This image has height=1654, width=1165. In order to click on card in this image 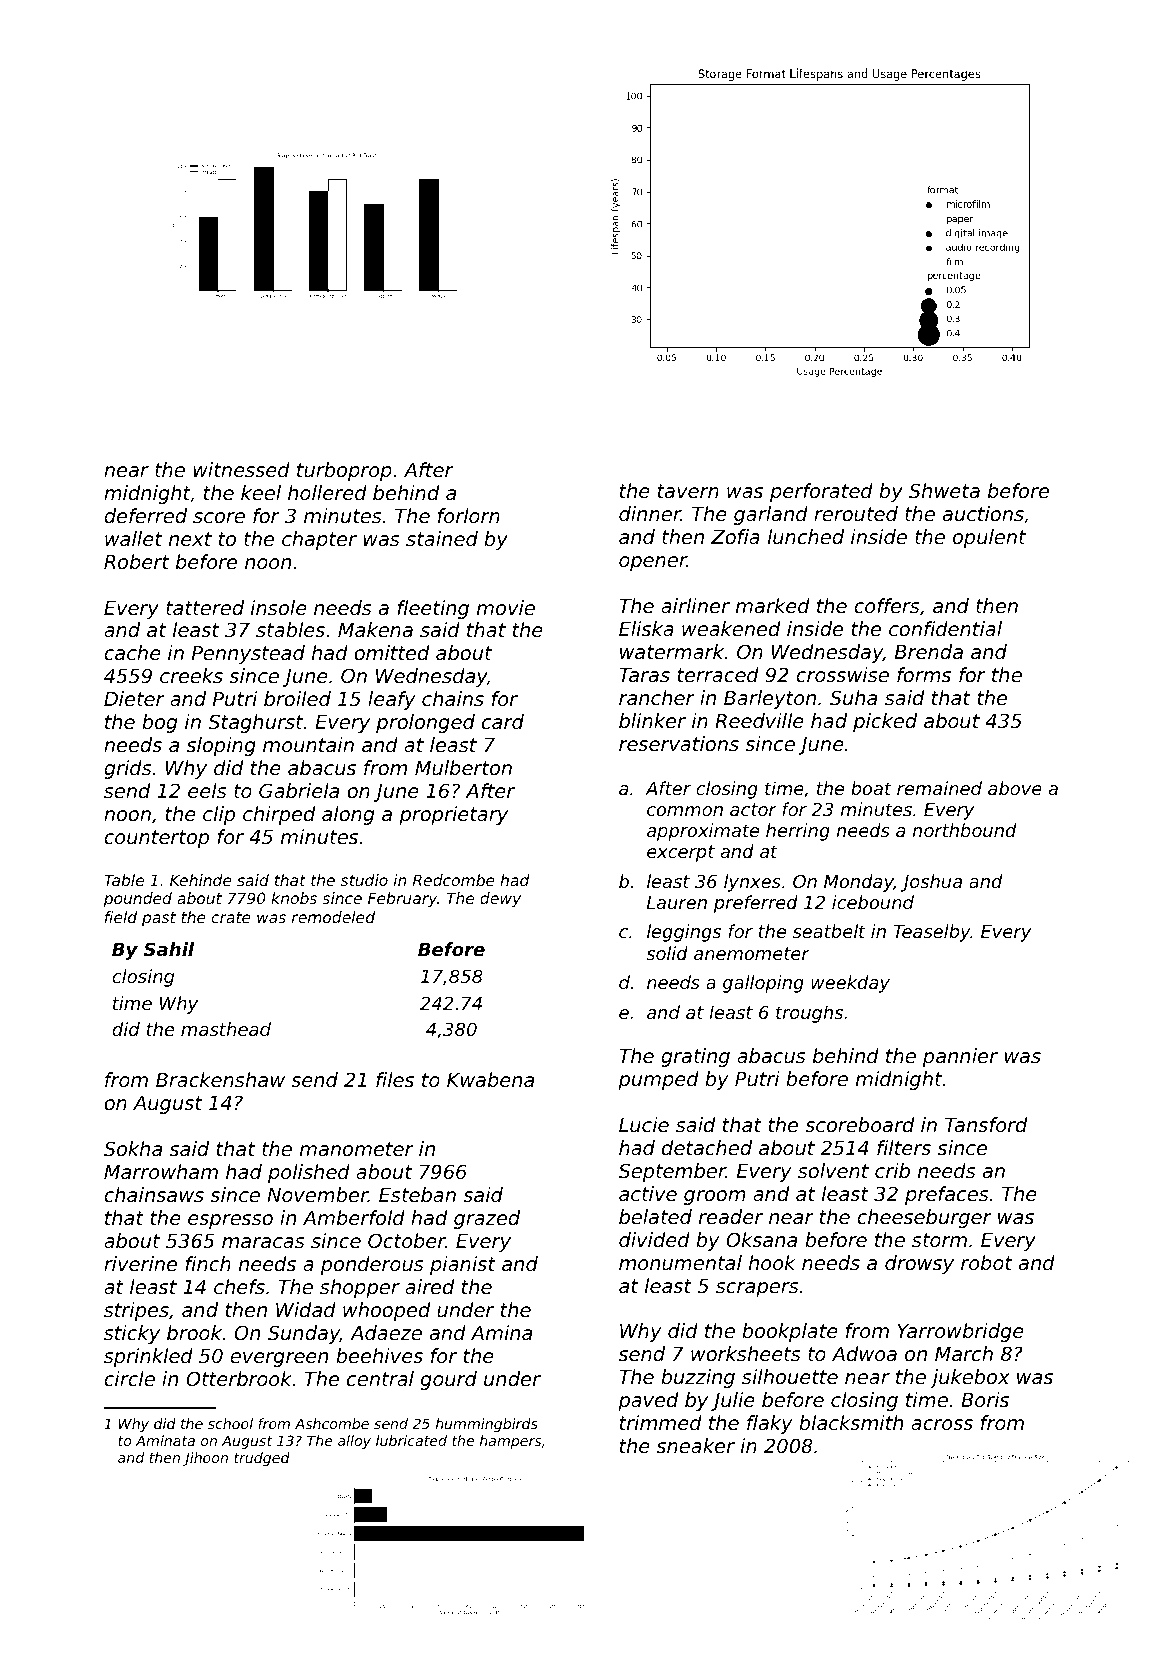, I will do `click(503, 721)`.
